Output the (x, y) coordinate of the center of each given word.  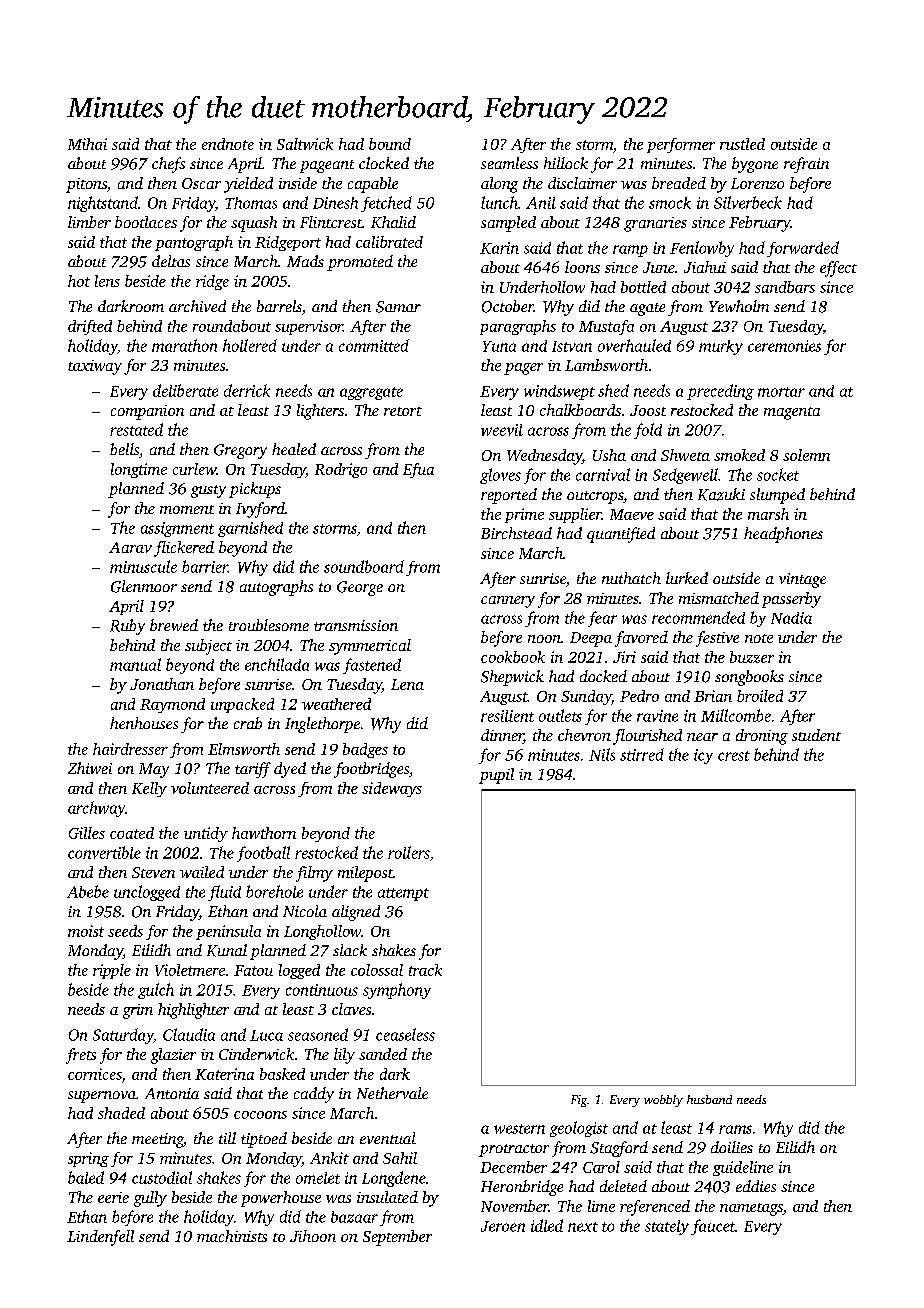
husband (709, 1099)
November (515, 1206)
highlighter (193, 1011)
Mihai (87, 144)
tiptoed (264, 1140)
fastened (372, 666)
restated (136, 429)
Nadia (791, 618)
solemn (806, 455)
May (154, 770)
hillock (566, 163)
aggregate (371, 393)
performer (681, 145)
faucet (713, 1227)
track (425, 970)
